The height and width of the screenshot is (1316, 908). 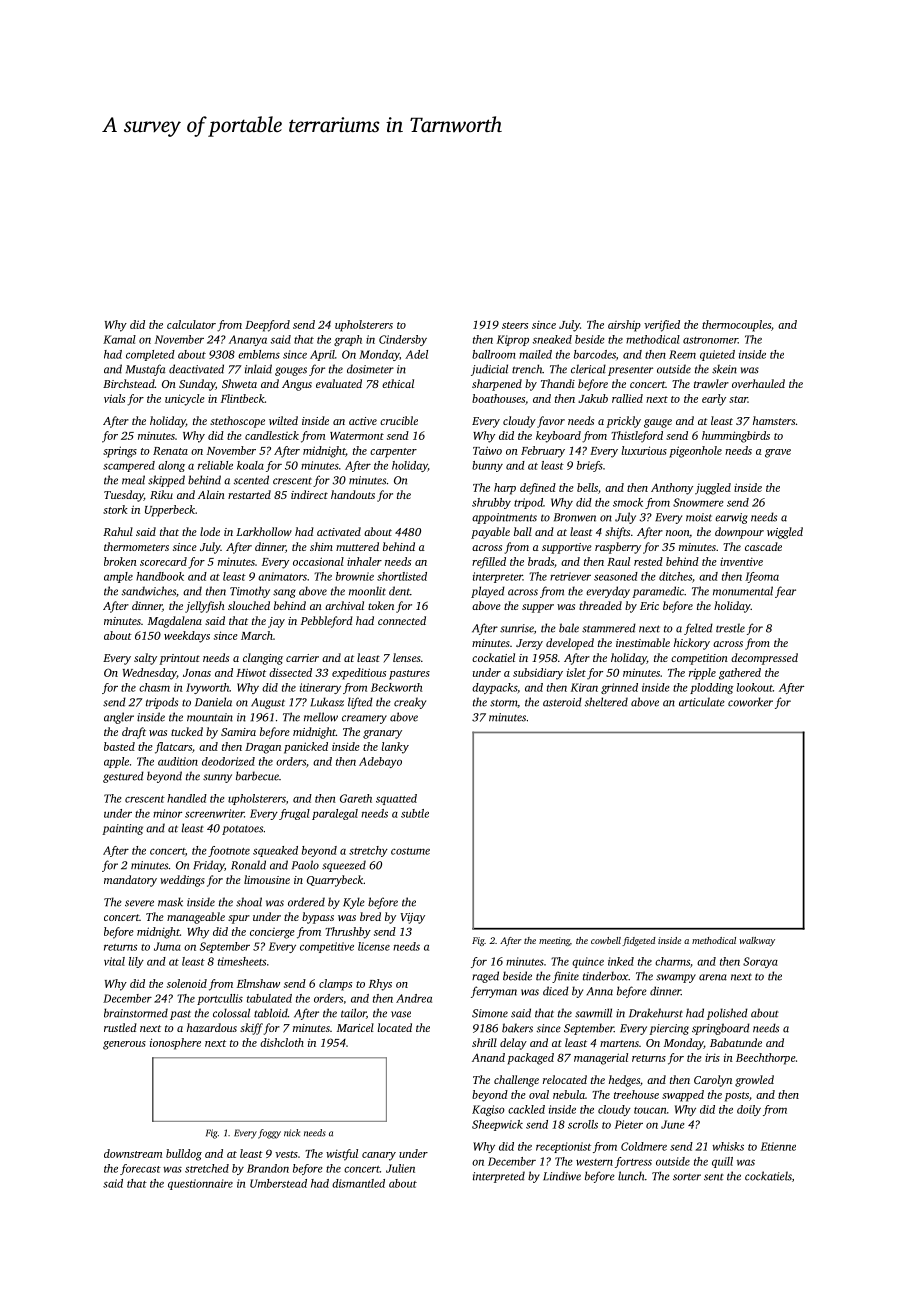 What do you see at coordinates (267, 326) in the screenshot?
I see `Deepford` at bounding box center [267, 326].
